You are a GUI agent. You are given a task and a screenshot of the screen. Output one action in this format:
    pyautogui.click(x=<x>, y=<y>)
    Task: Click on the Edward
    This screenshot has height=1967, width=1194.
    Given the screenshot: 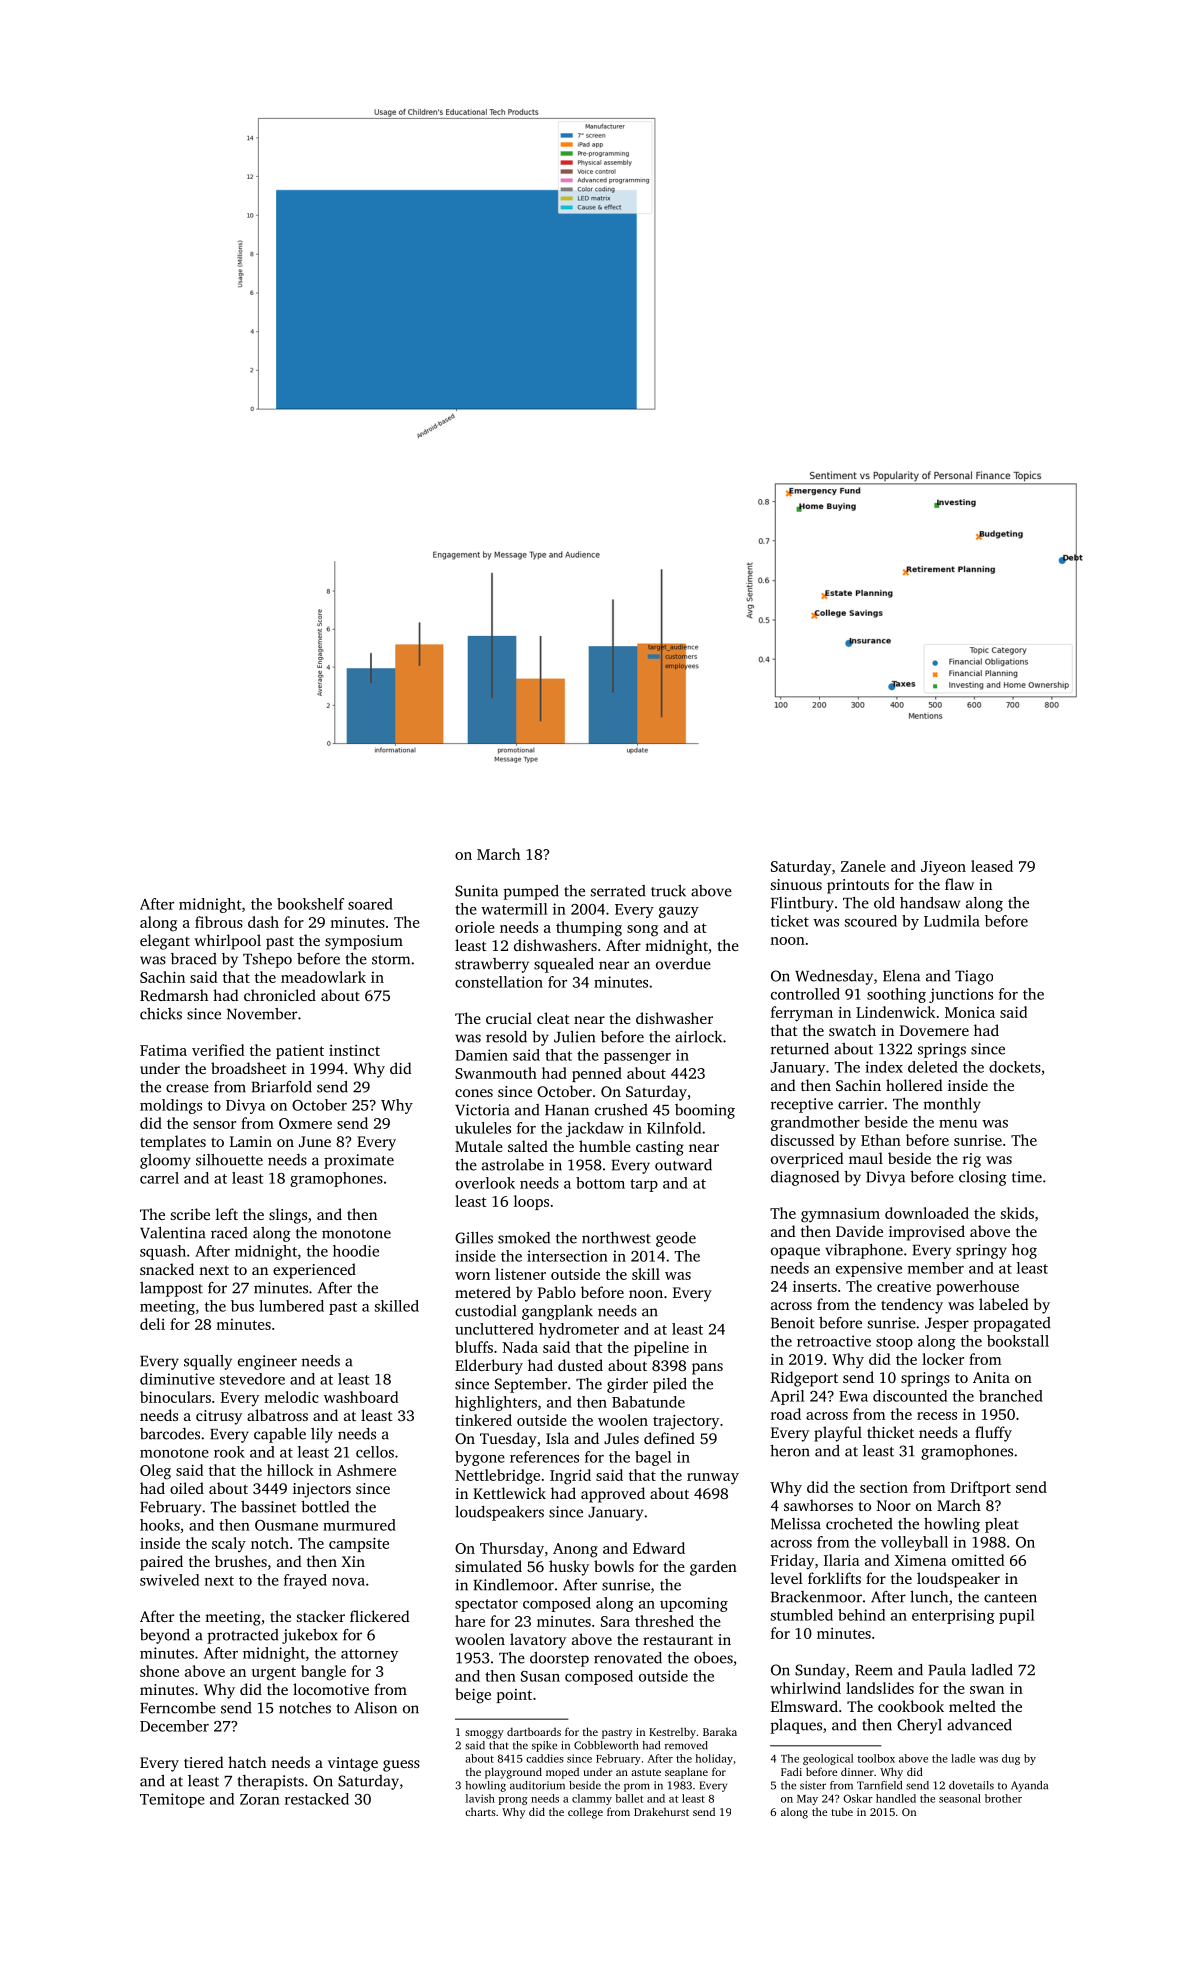 What is the action you would take?
    pyautogui.click(x=659, y=1548)
